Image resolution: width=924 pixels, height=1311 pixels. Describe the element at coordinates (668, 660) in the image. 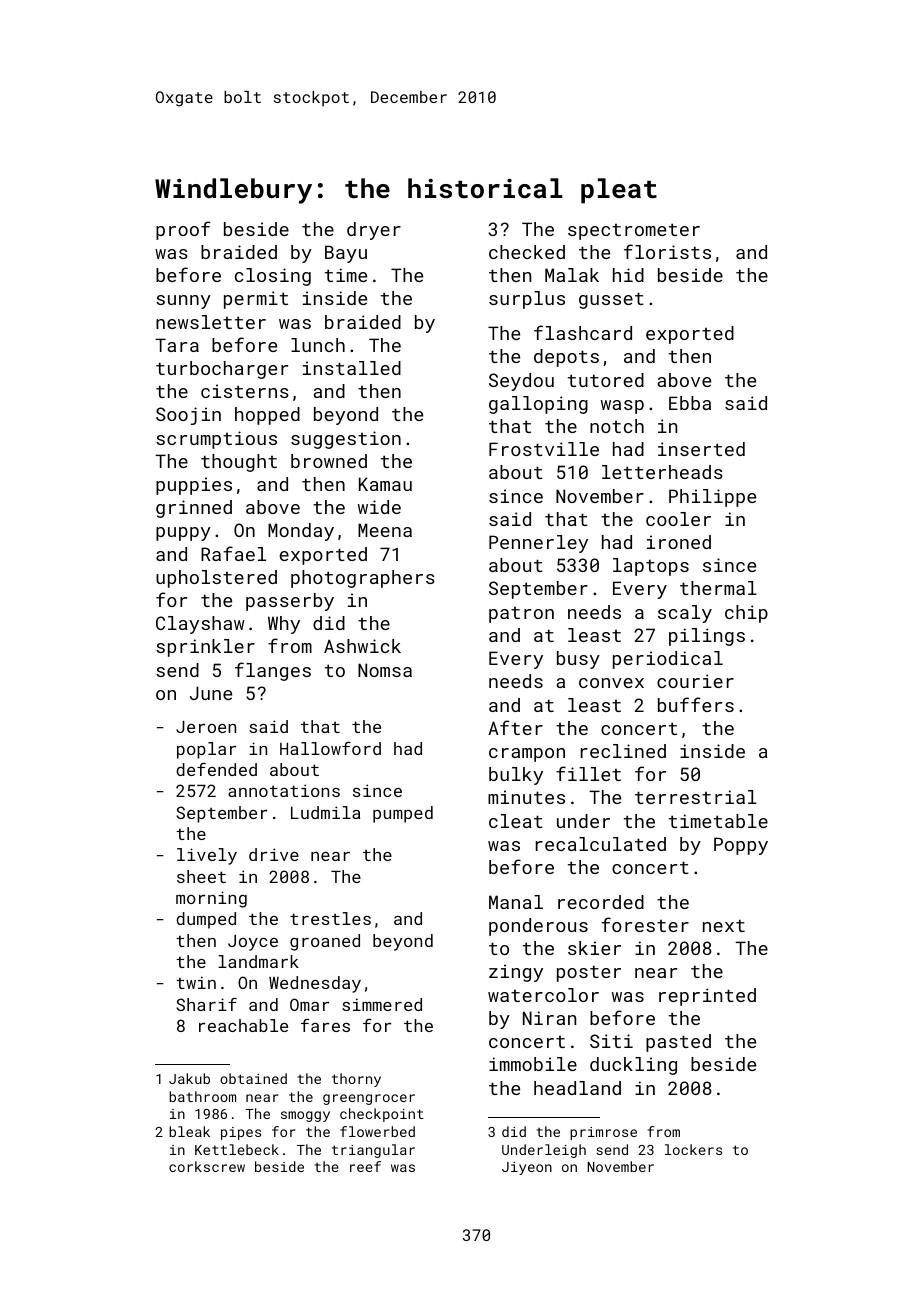

I see `periodical` at that location.
